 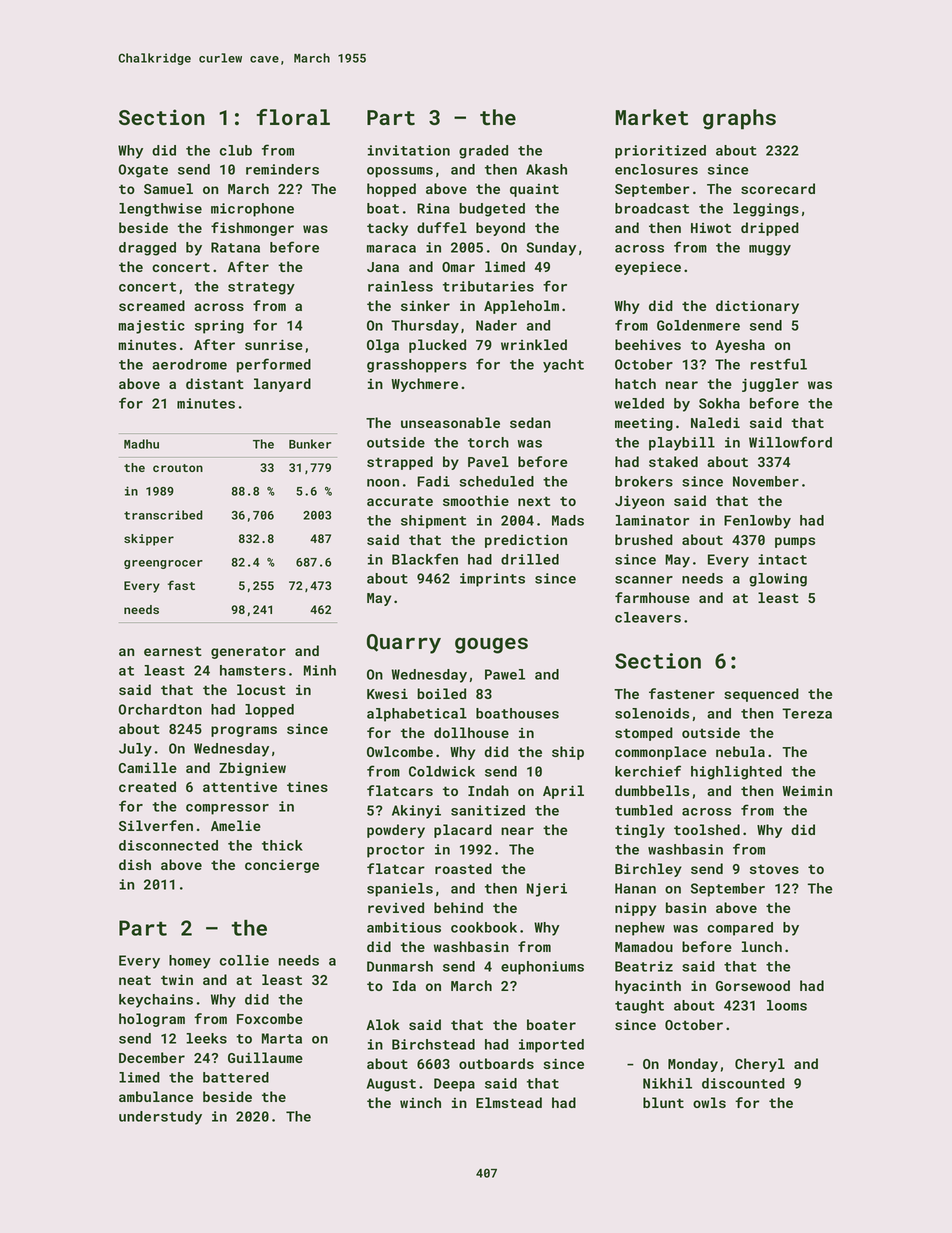 I want to click on cookbook, so click(x=484, y=927).
